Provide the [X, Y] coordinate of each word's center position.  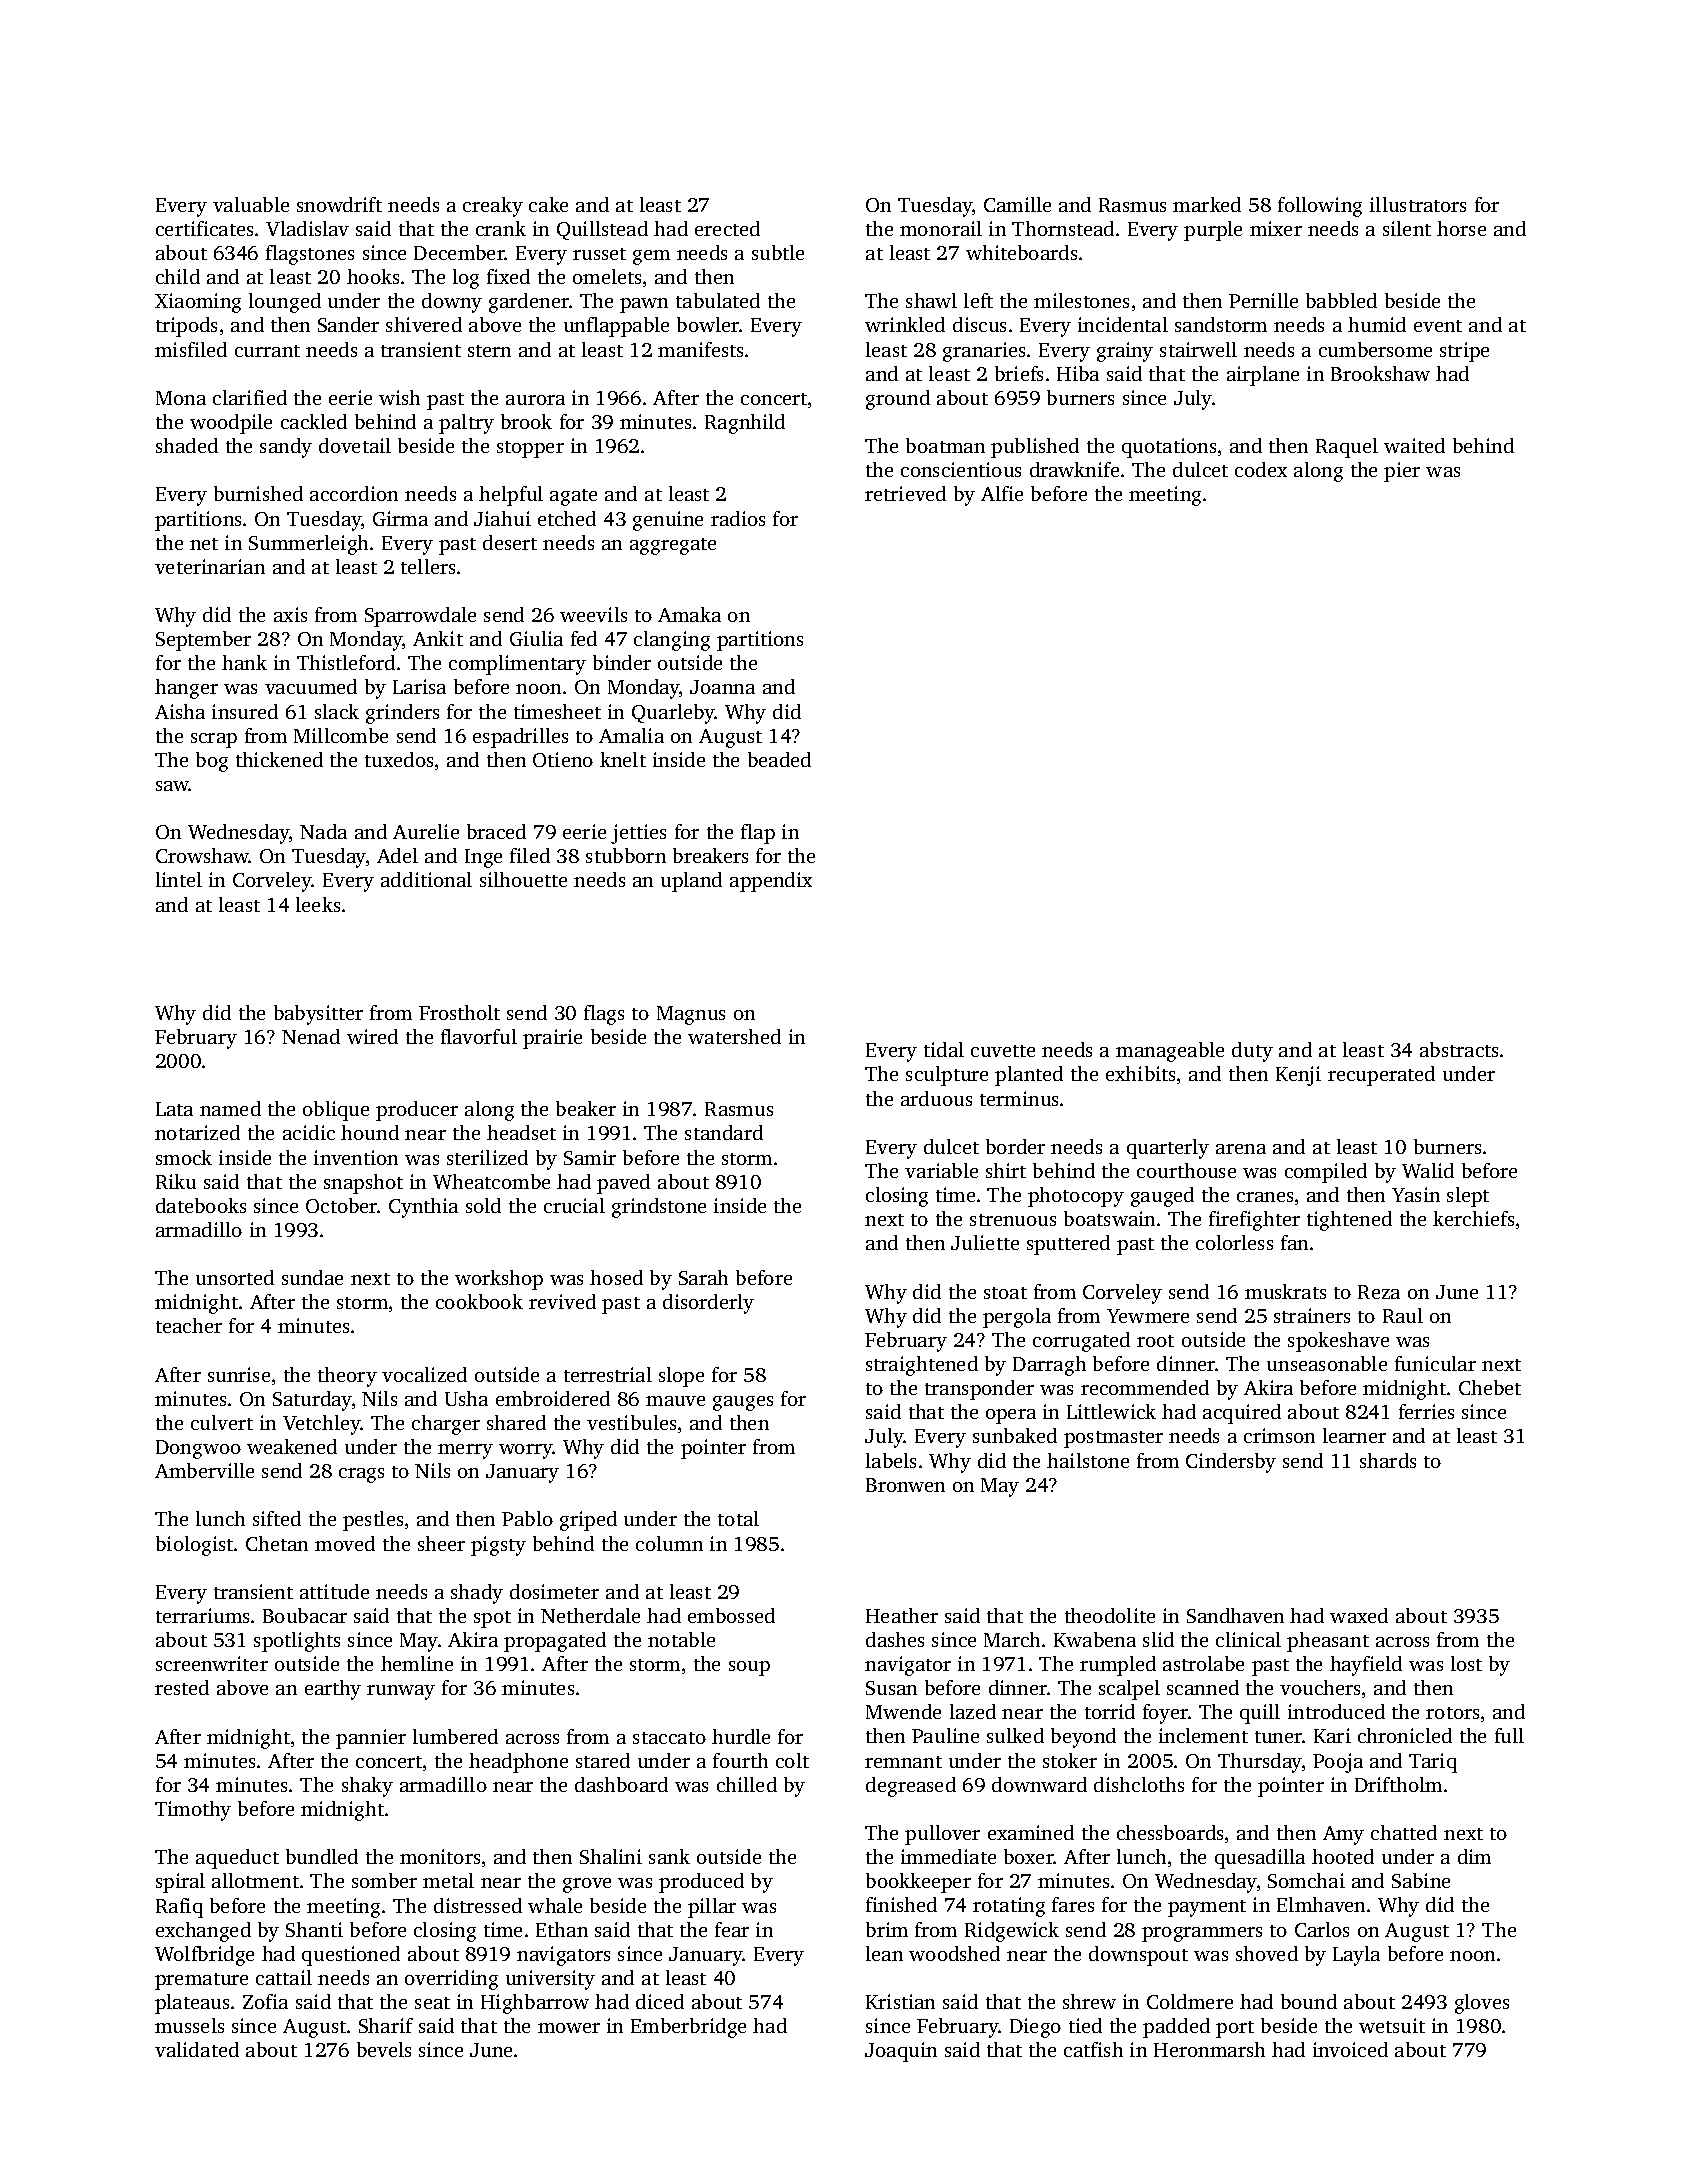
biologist [194, 1546]
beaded [779, 759]
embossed [731, 1615]
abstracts [1459, 1049]
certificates [204, 228]
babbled [1341, 300]
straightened [922, 1366]
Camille [1017, 204]
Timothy [193, 1811]
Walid [1428, 1170]
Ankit [438, 638]
